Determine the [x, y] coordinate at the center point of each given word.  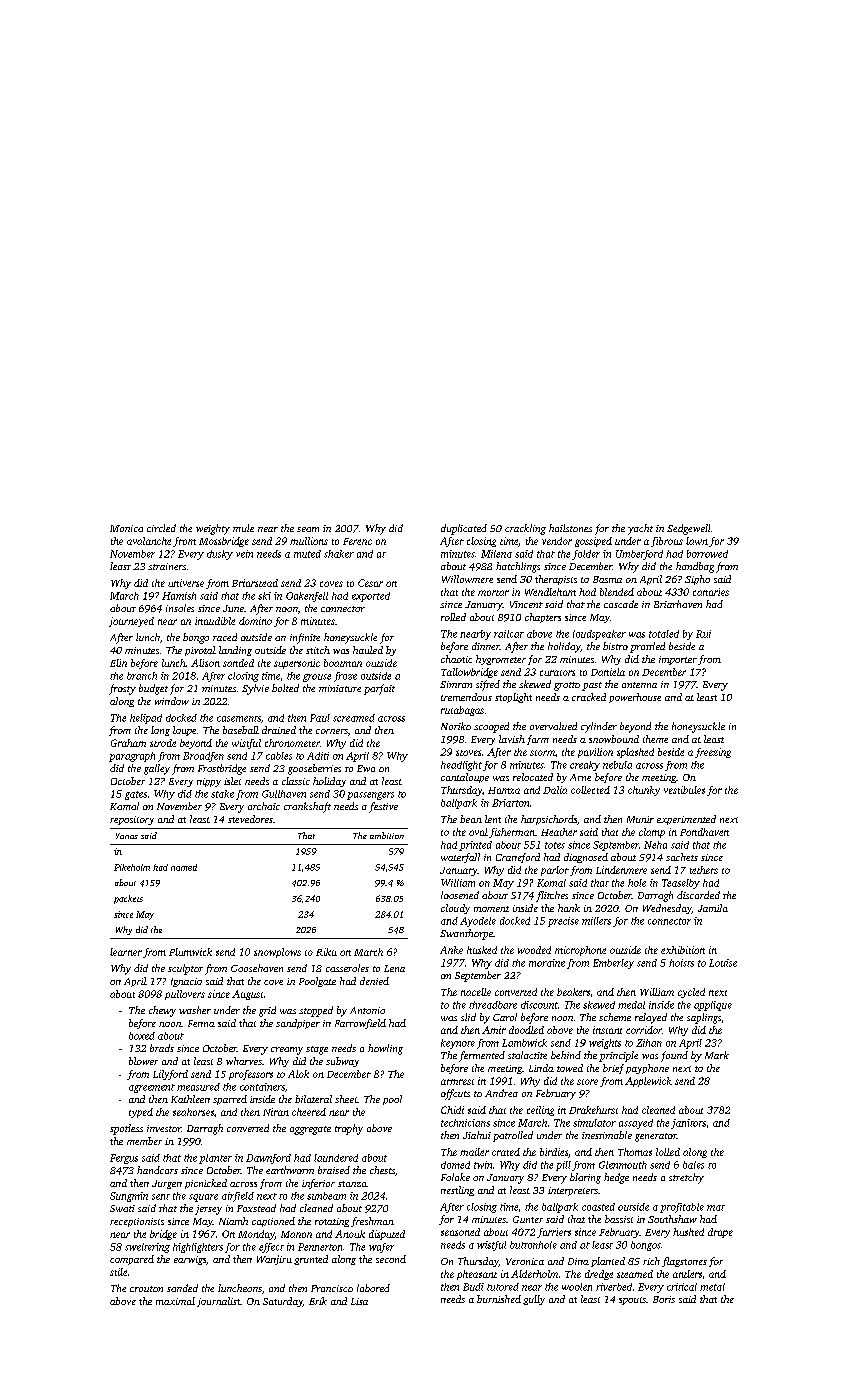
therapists [556, 580]
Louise [723, 963]
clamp [652, 833]
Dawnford [268, 1159]
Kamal [124, 806]
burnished [499, 1299]
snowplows [277, 953]
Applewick [648, 1082]
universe [186, 583]
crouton [146, 1289]
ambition [387, 835]
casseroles [347, 968]
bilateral [313, 1099]
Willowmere [467, 579]
